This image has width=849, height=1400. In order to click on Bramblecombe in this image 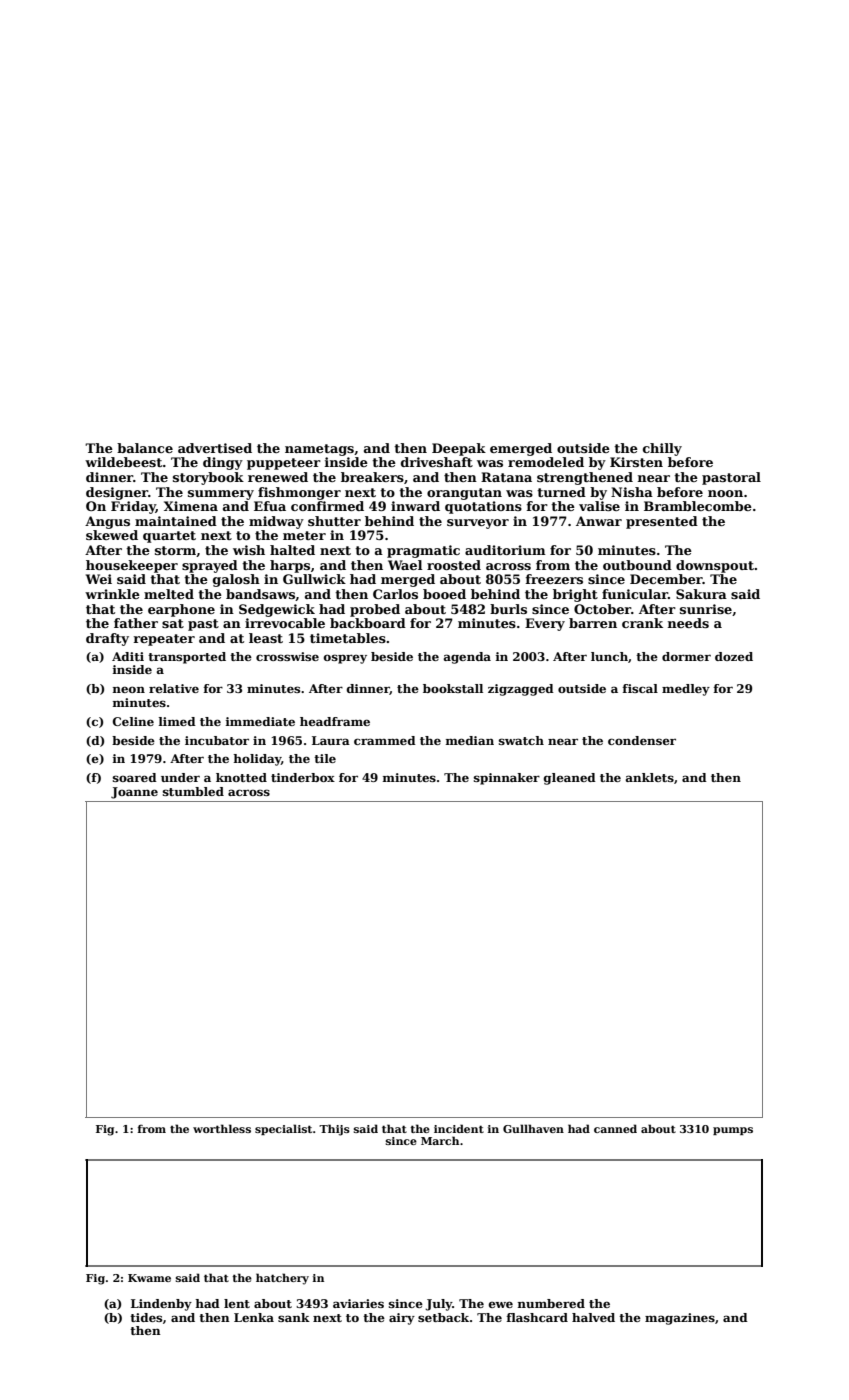, I will do `click(698, 506)`.
